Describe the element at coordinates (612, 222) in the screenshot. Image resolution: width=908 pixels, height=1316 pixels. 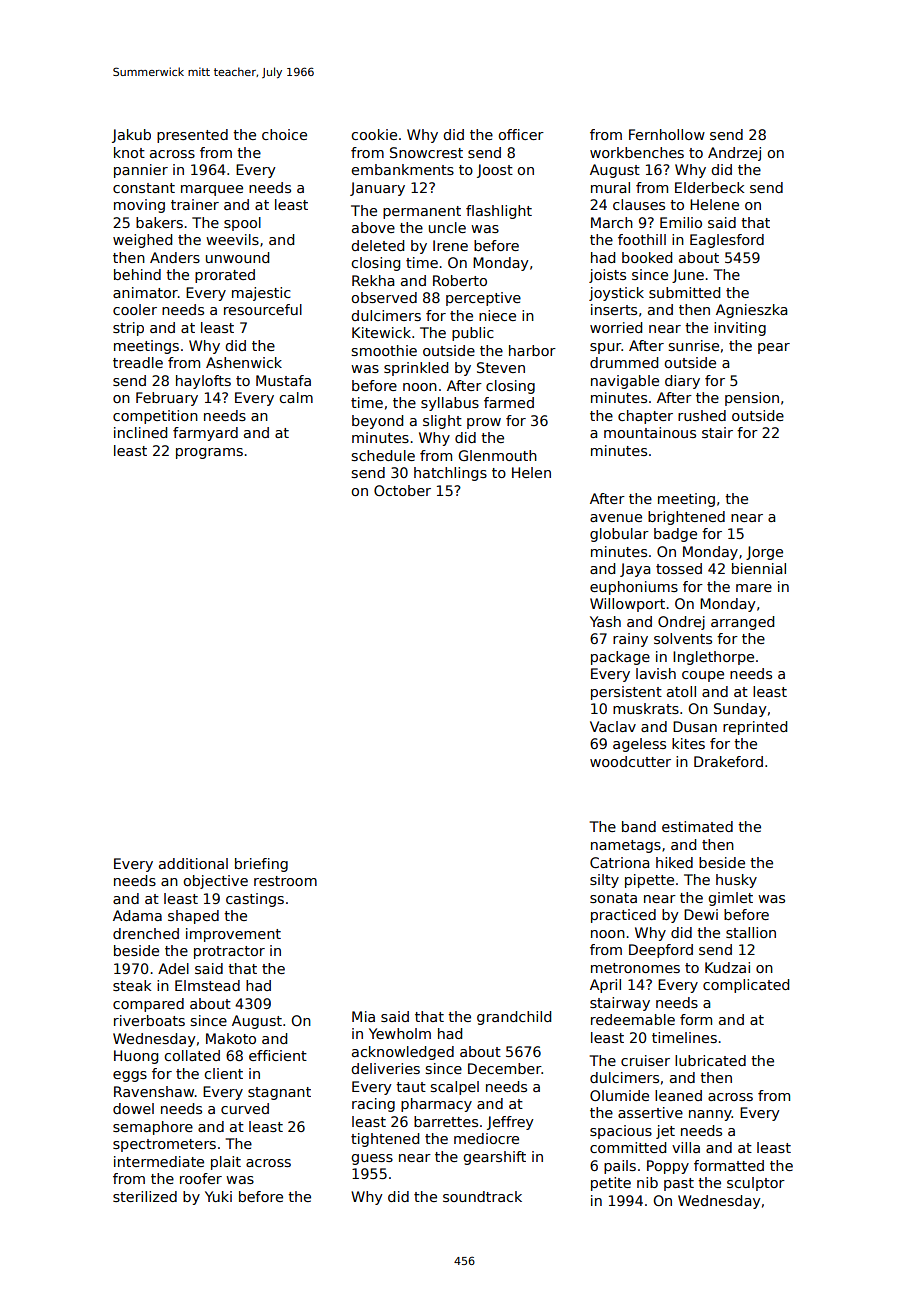
I see `March` at that location.
